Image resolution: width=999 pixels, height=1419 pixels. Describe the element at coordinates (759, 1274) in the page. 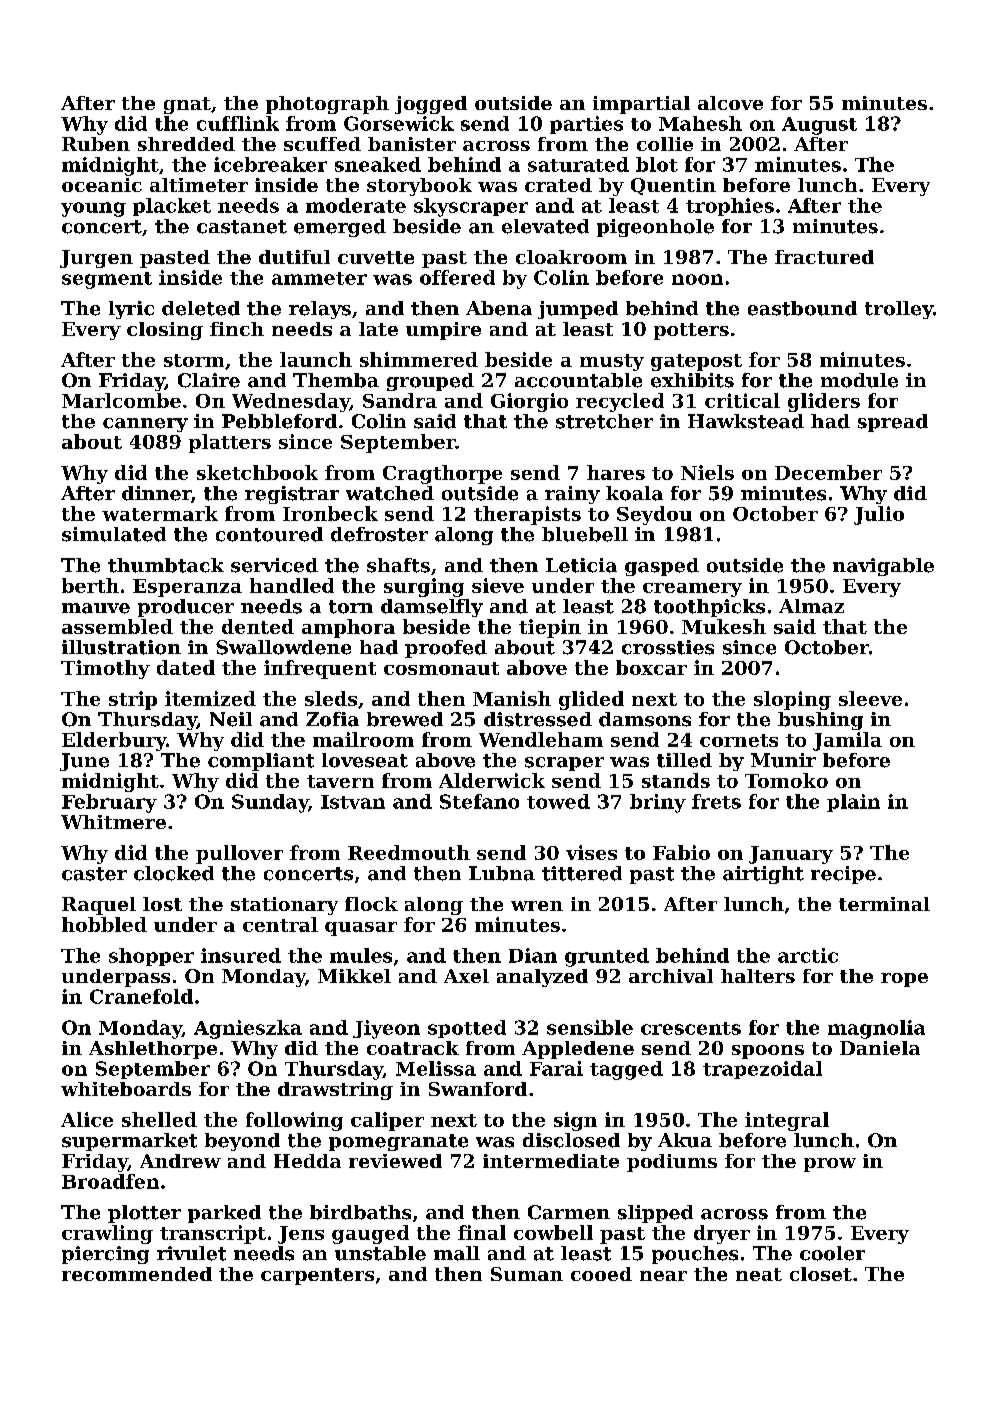

I see `neat` at that location.
